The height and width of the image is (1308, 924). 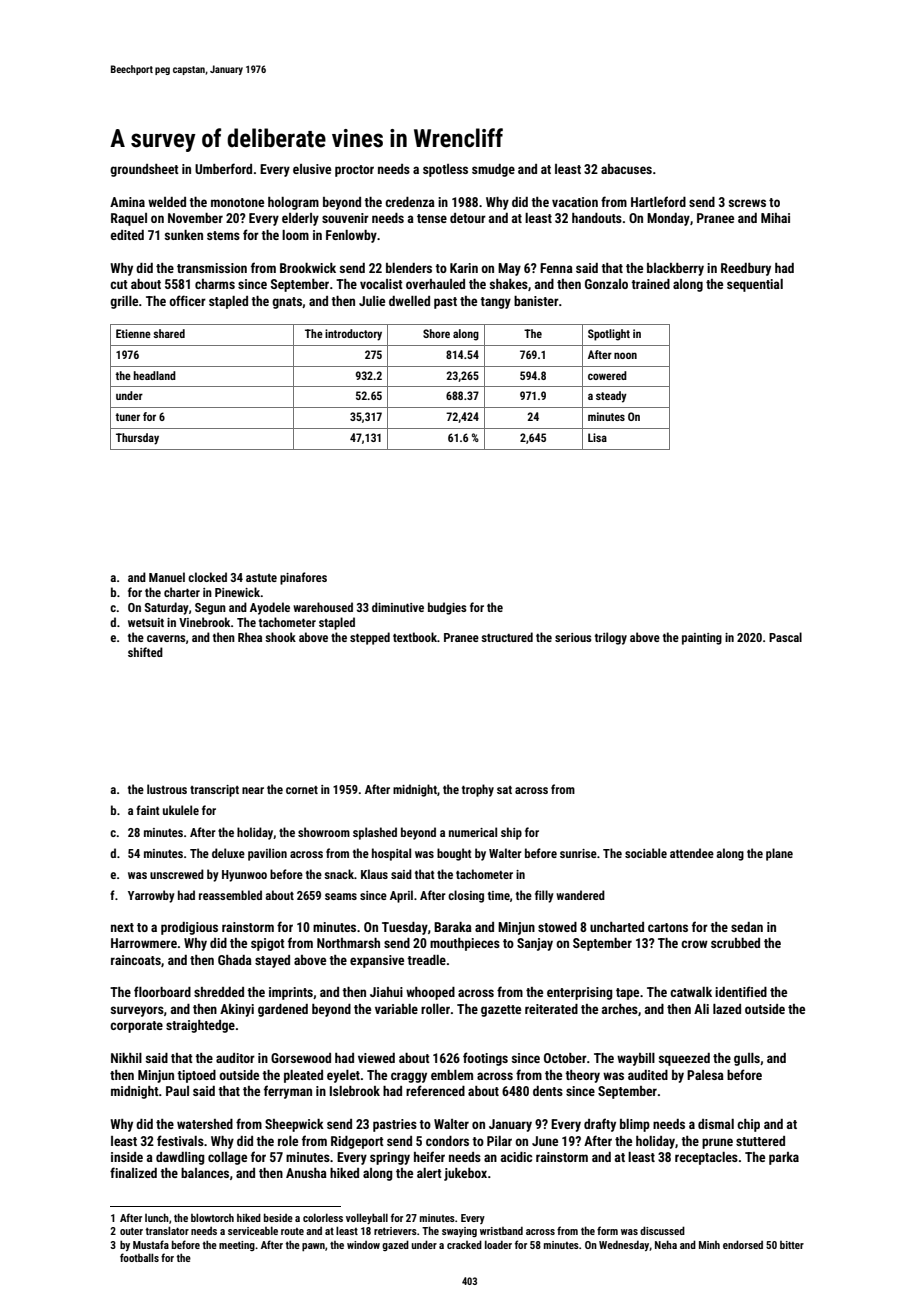 I want to click on sociable, so click(x=646, y=853).
